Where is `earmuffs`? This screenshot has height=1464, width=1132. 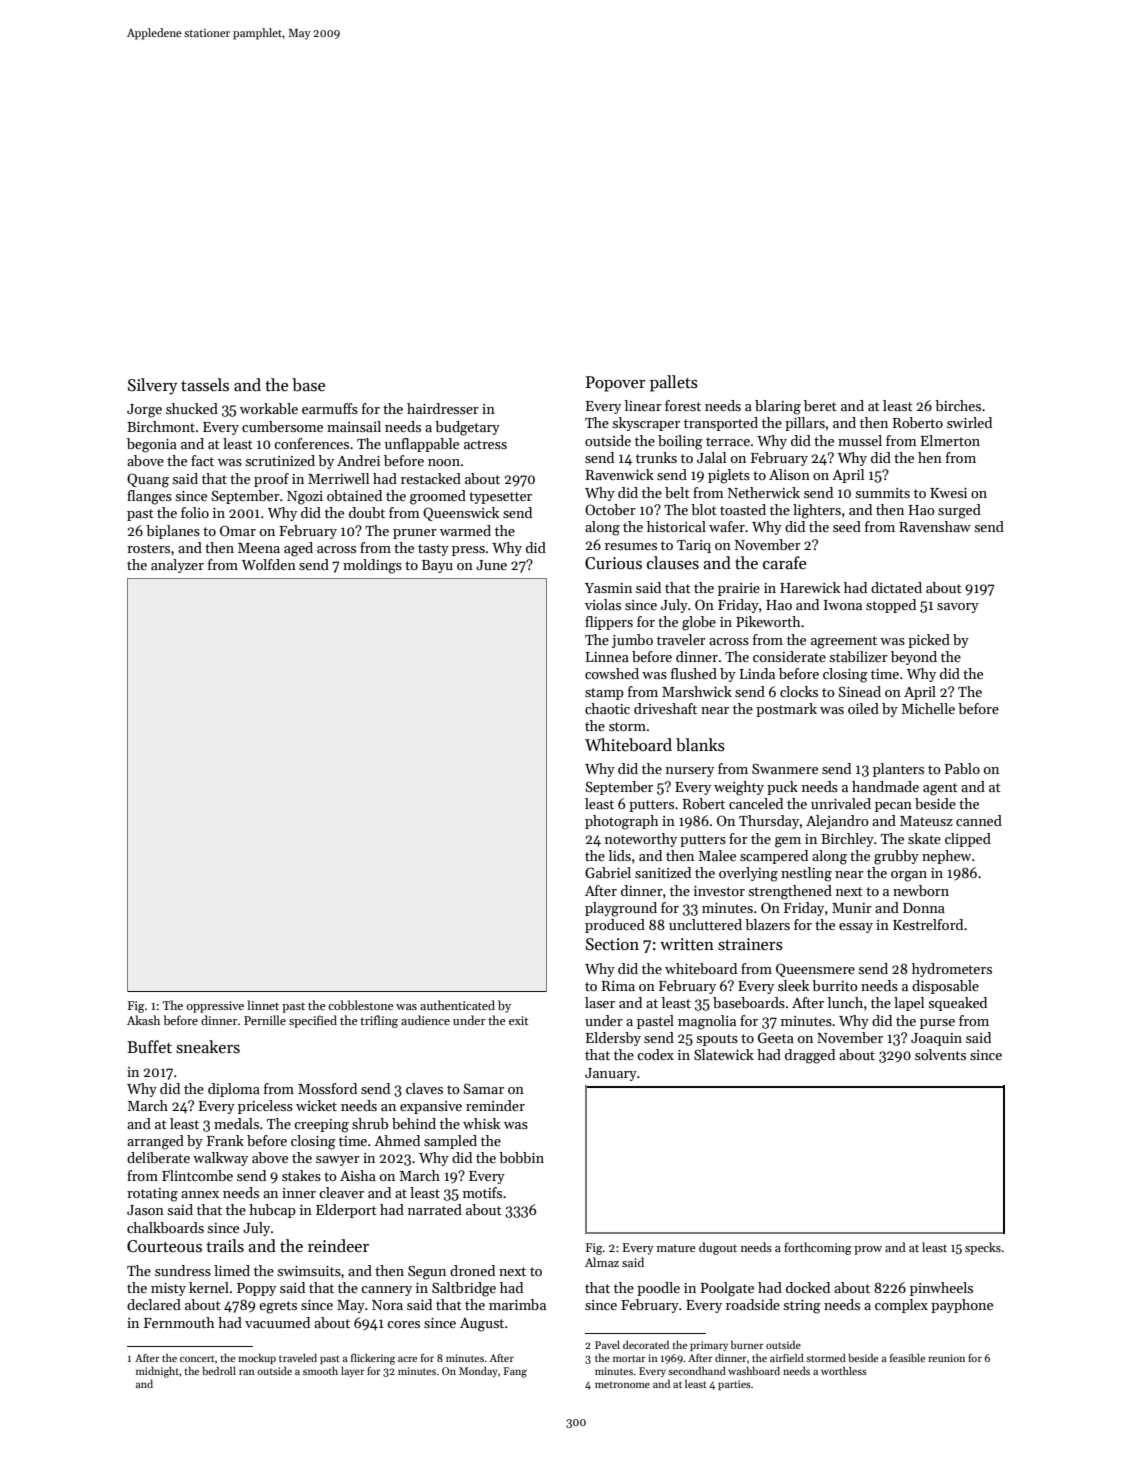
earmuffs is located at coordinates (330, 408).
